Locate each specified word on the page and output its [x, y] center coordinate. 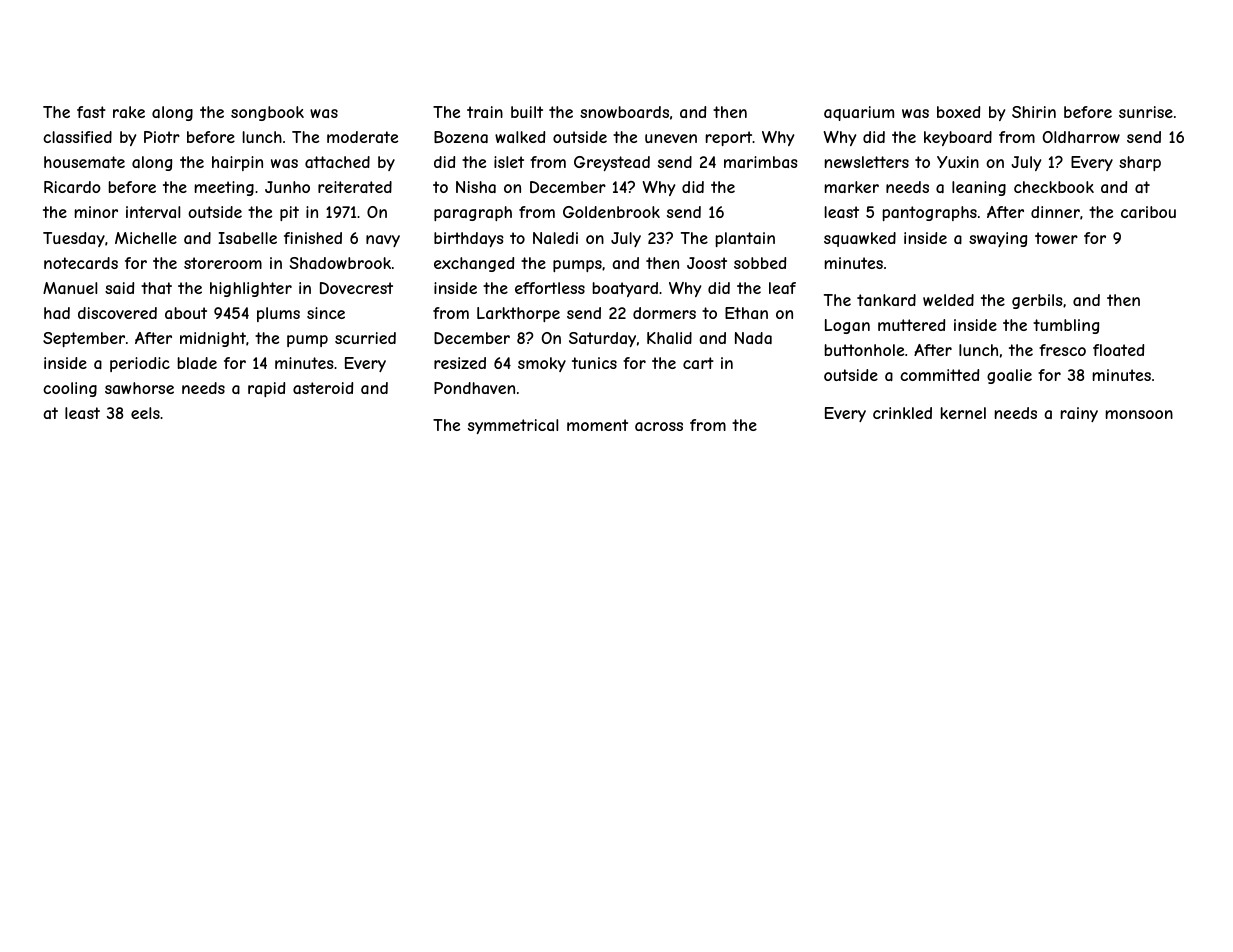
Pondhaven [474, 388]
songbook [267, 113]
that [156, 288]
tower [1056, 238]
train [485, 112]
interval [153, 212]
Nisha [476, 187]
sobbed [760, 263]
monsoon [1139, 414]
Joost [707, 263]
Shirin [1034, 112]
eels [145, 413]
